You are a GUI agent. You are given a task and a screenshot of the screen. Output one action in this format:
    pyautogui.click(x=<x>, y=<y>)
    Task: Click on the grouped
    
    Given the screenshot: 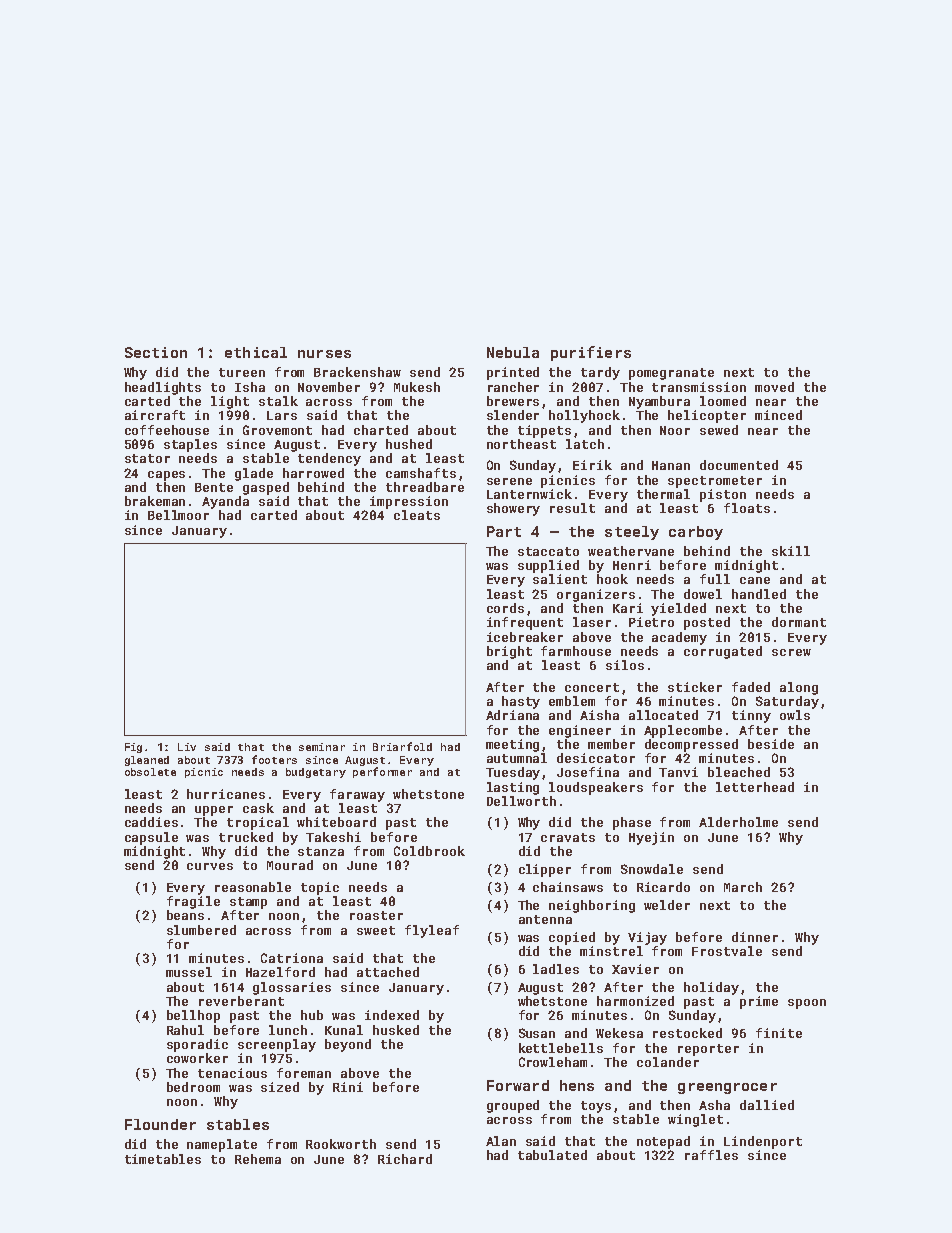 What is the action you would take?
    pyautogui.click(x=513, y=1106)
